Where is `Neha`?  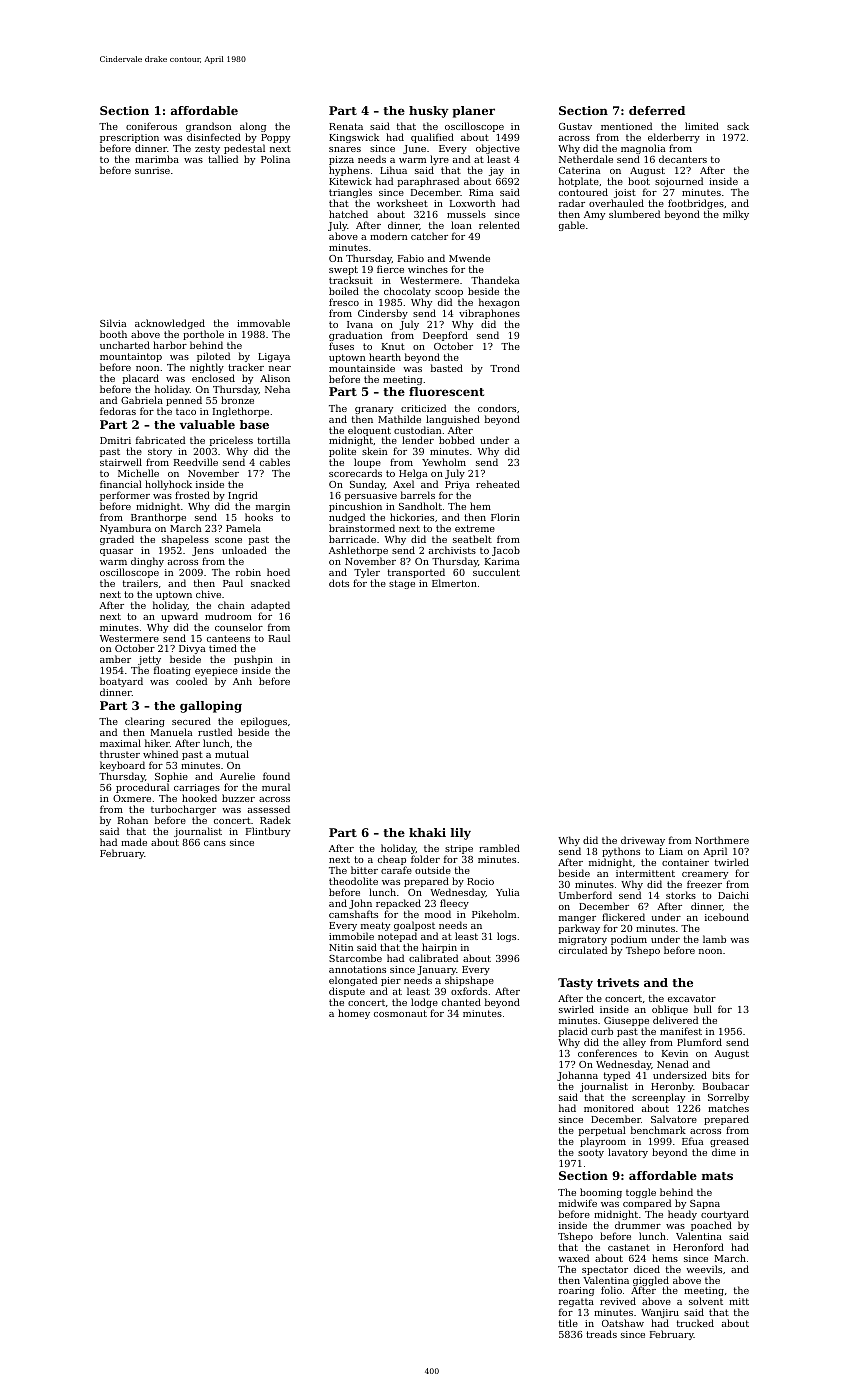 Neha is located at coordinates (277, 389).
